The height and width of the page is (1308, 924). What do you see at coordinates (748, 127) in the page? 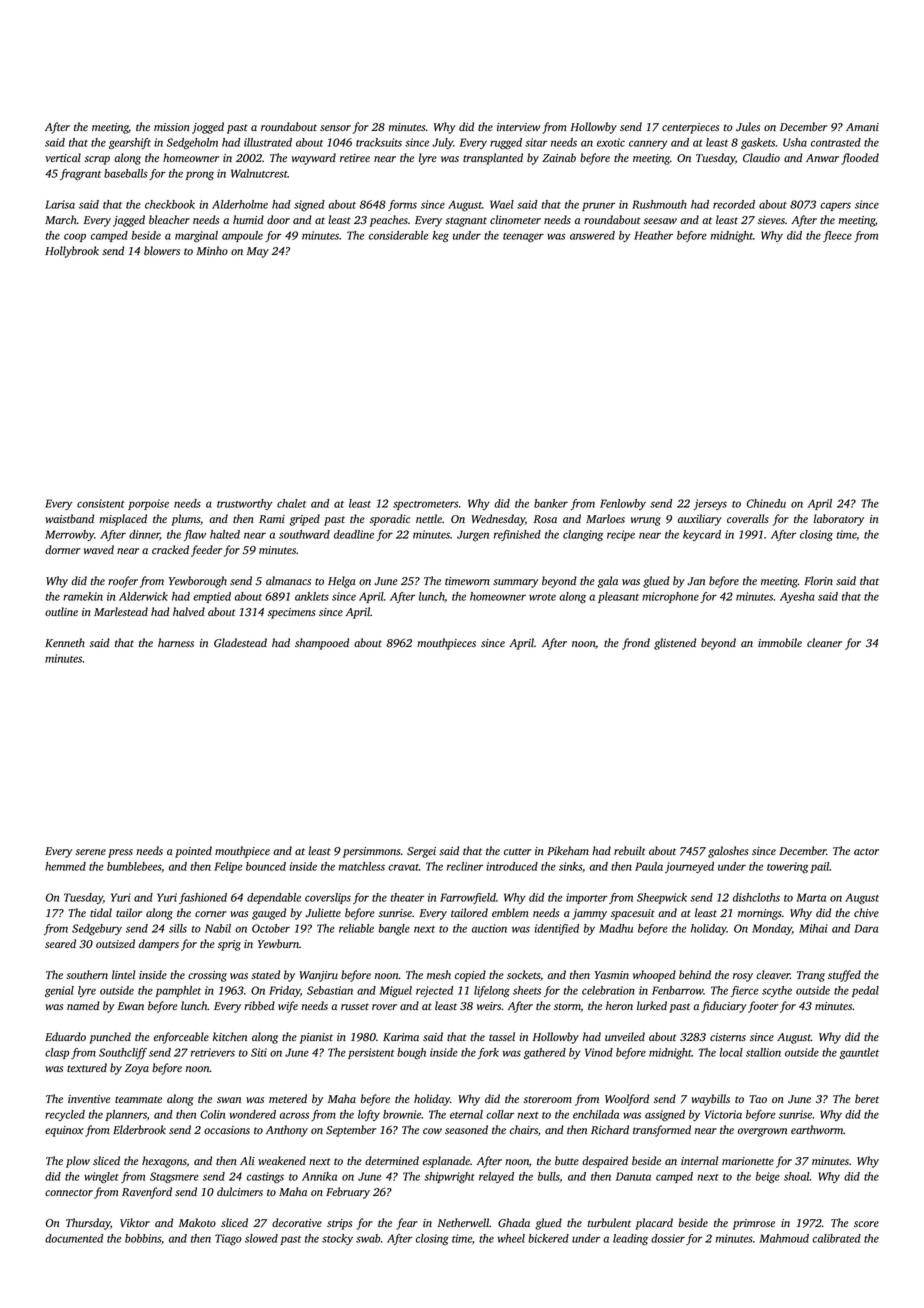
I see `Jules` at bounding box center [748, 127].
